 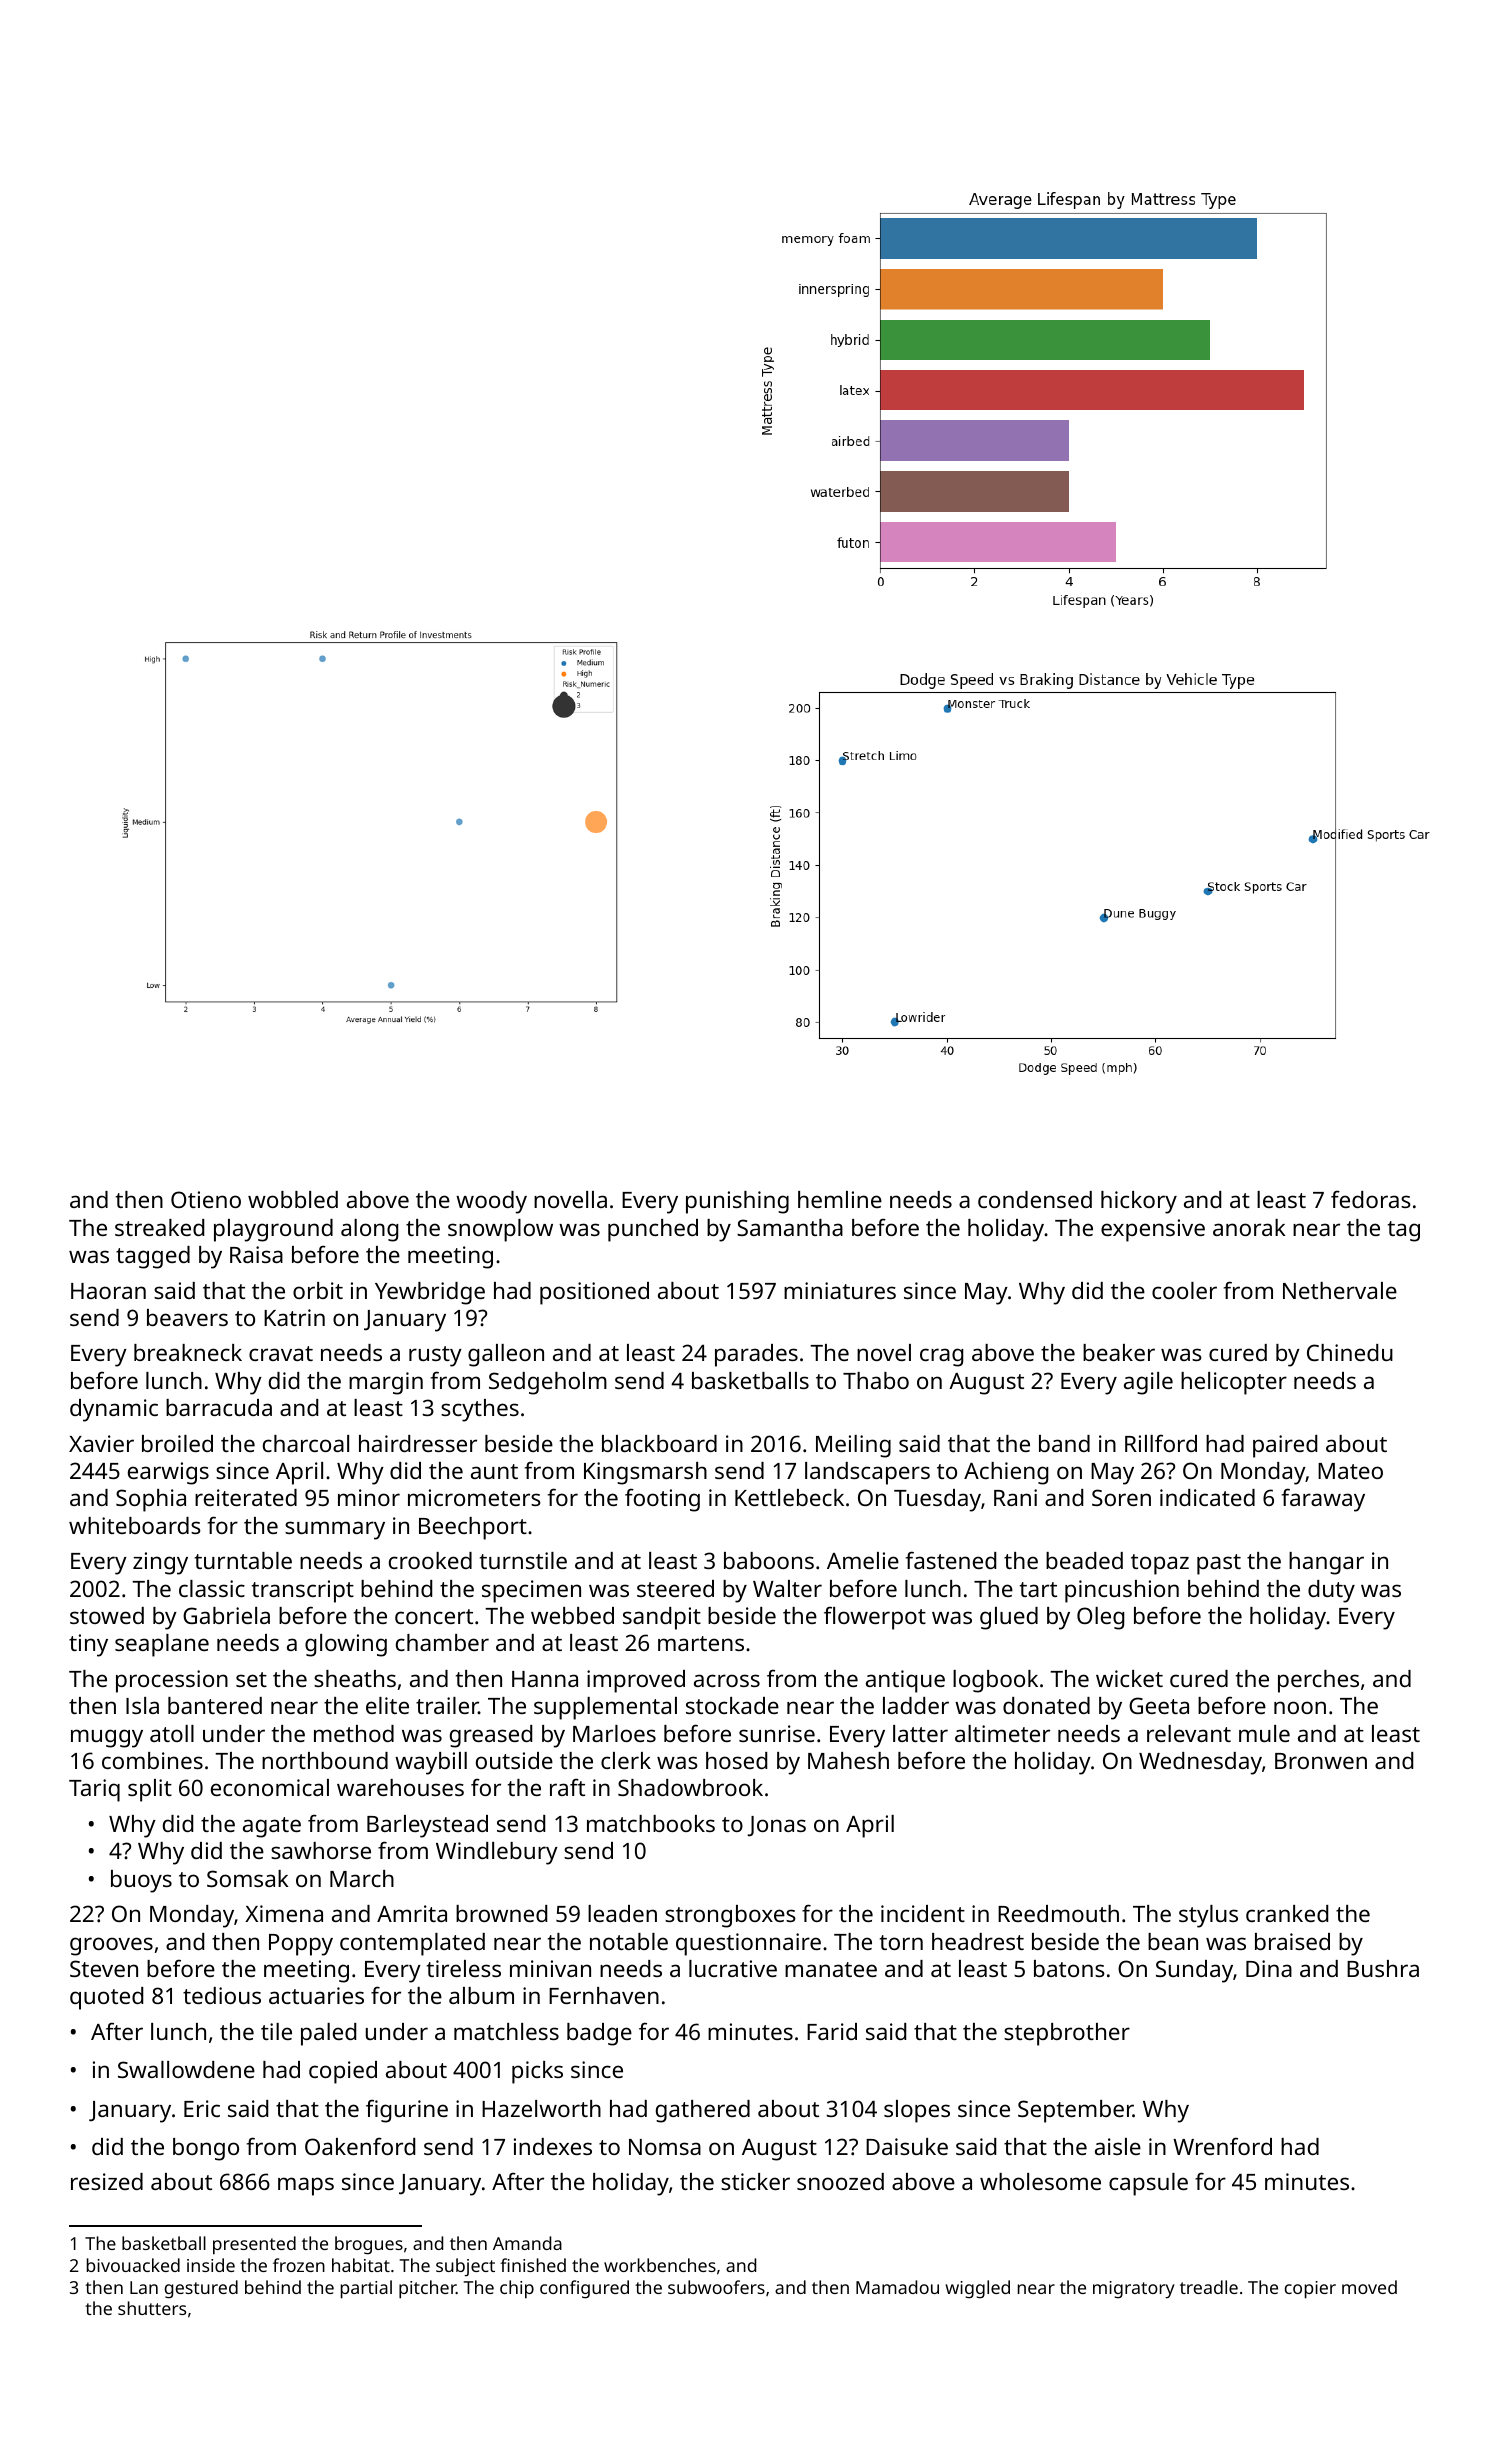 I want to click on parades, so click(x=756, y=1355).
